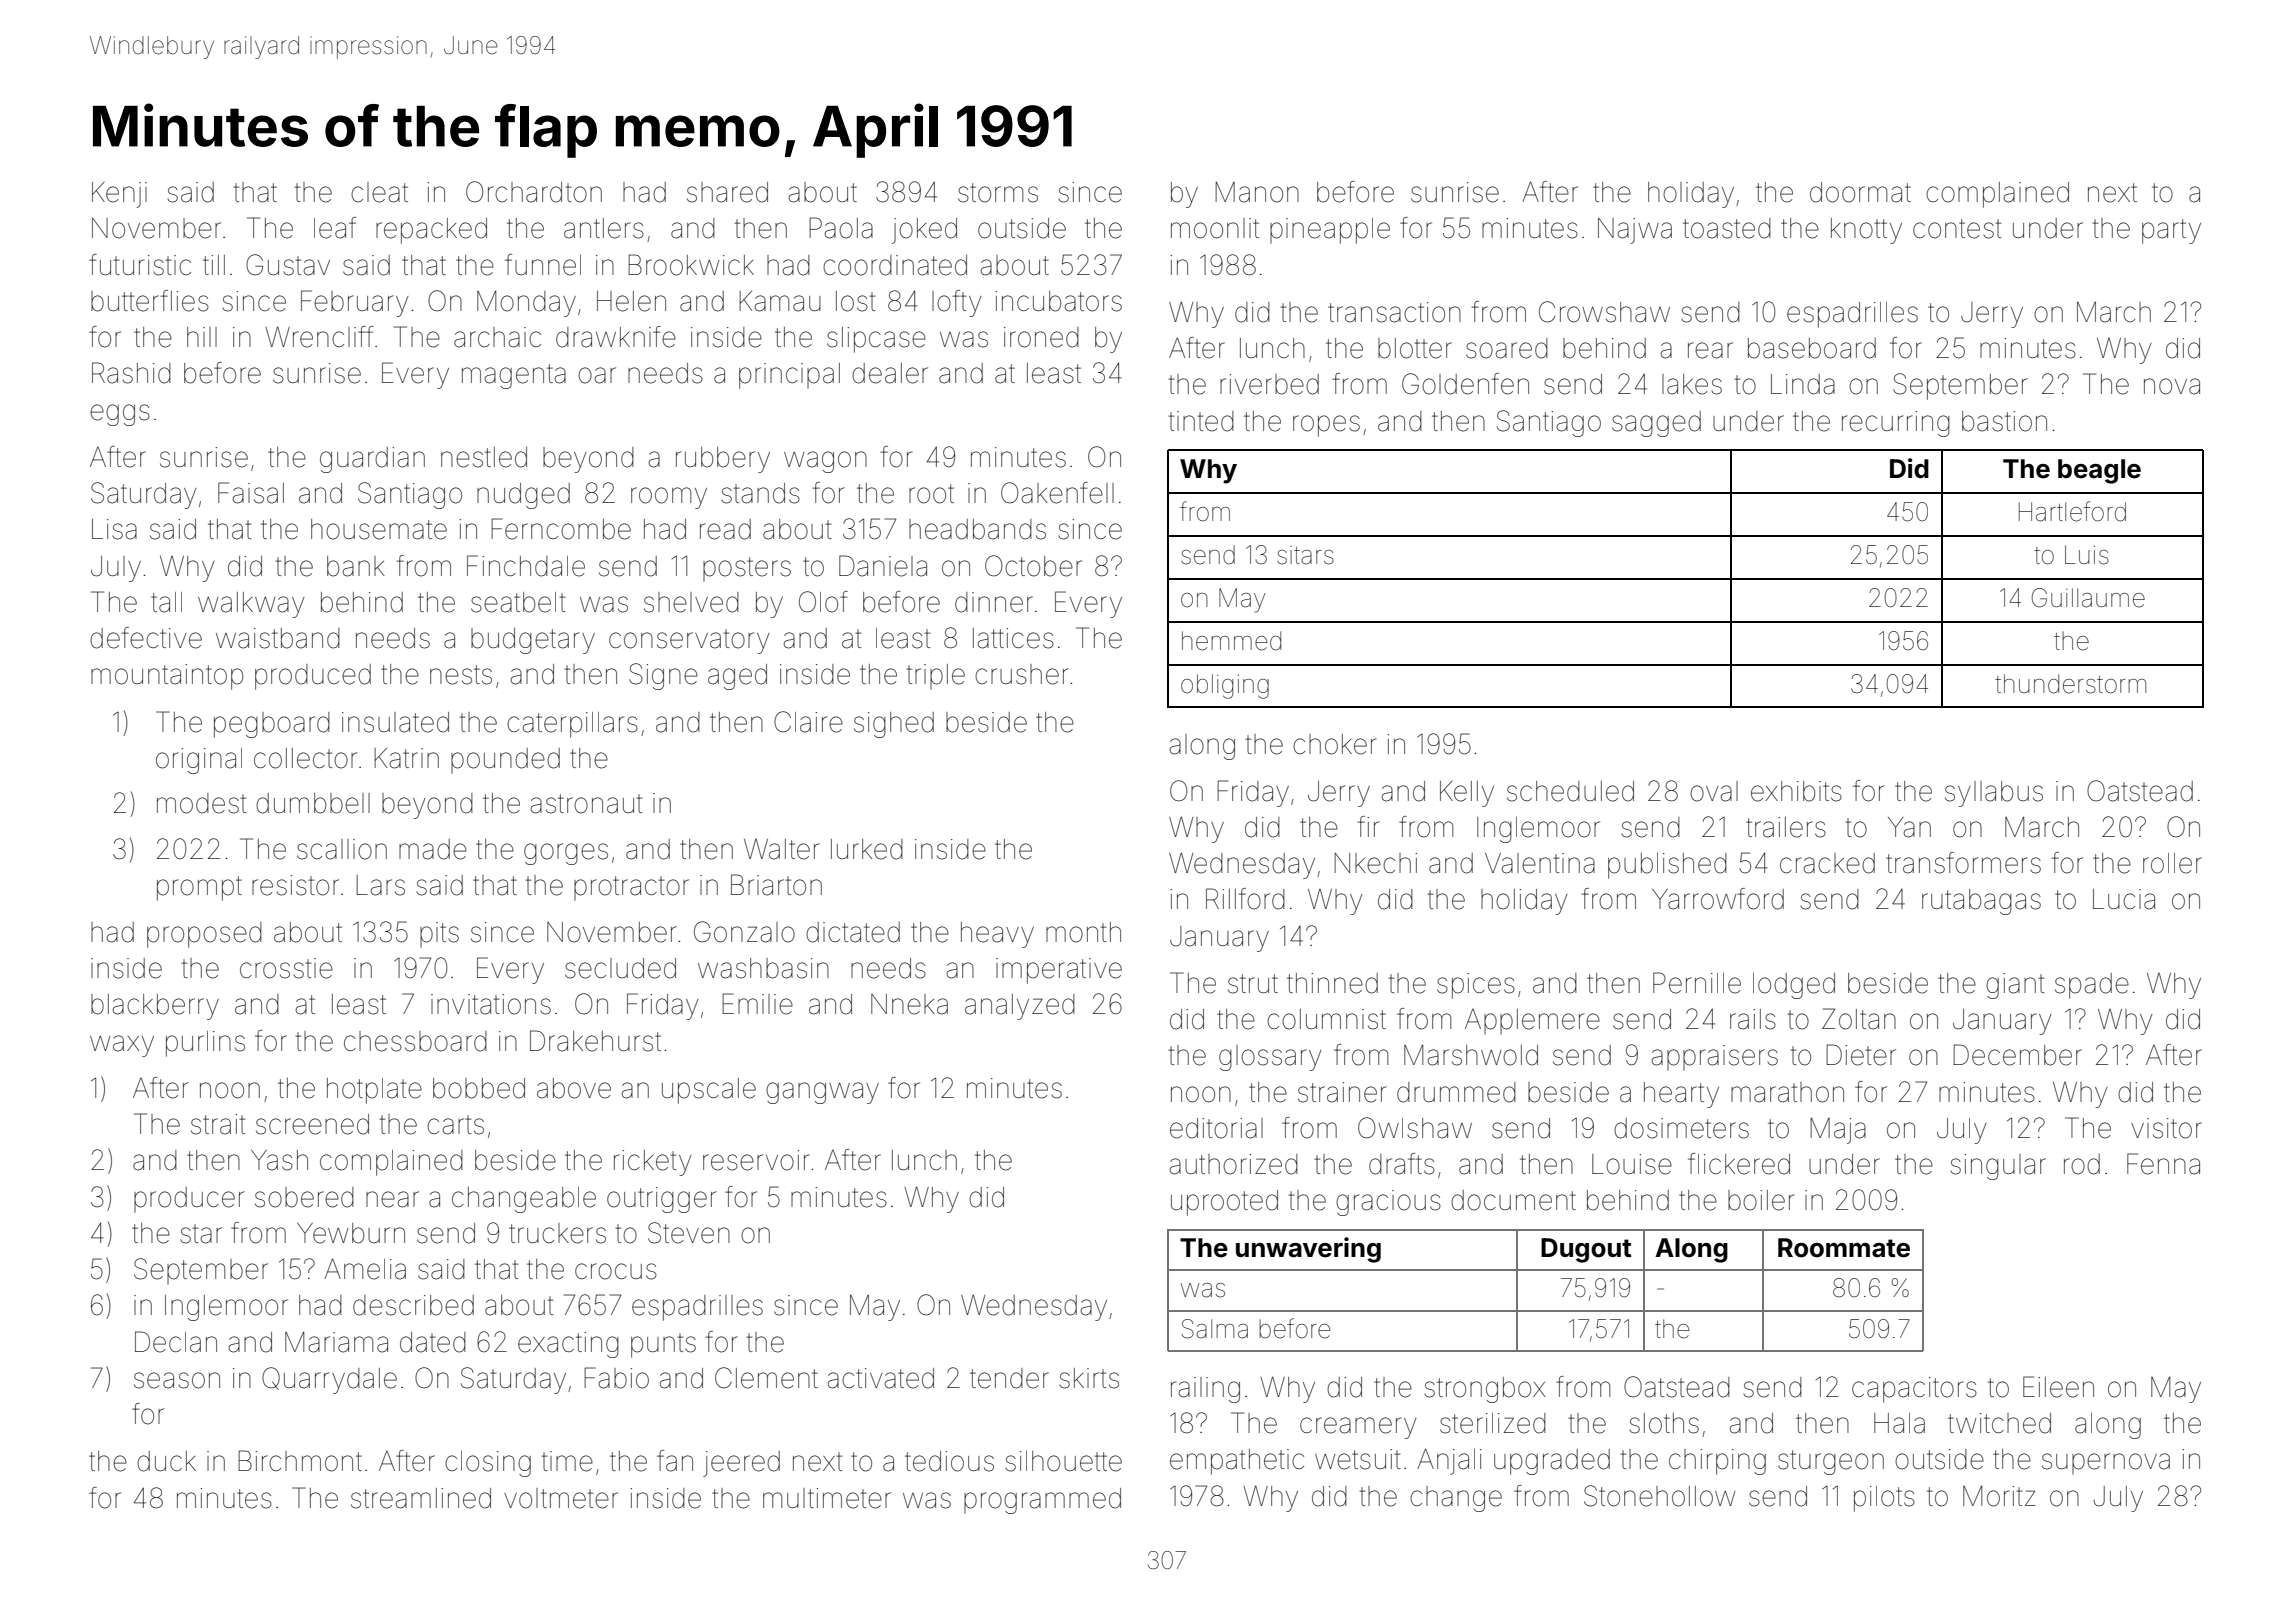  What do you see at coordinates (1570, 791) in the document?
I see `scheduled` at bounding box center [1570, 791].
